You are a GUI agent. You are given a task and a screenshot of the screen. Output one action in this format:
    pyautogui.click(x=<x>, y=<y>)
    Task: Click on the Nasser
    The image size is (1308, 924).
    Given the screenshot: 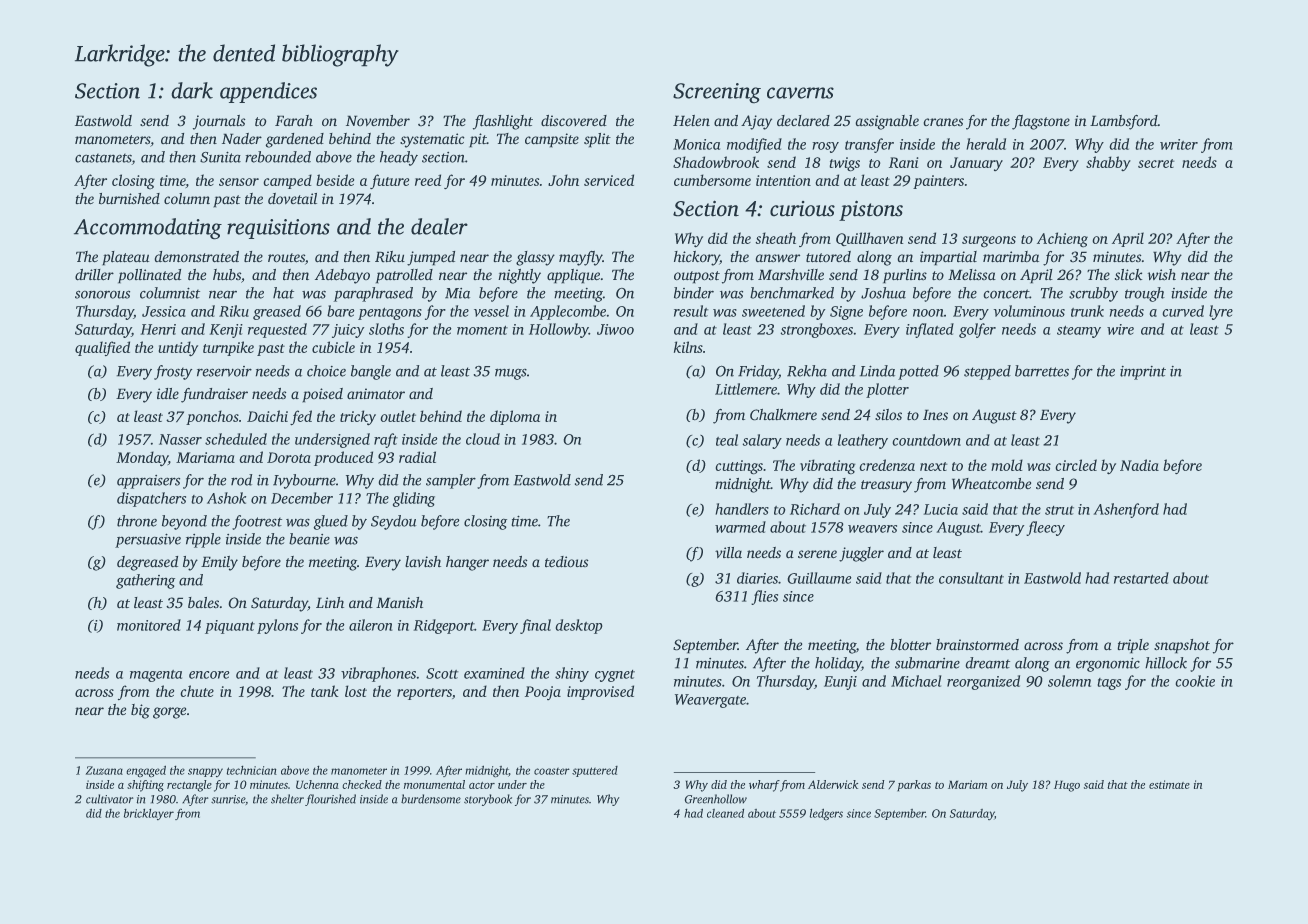 What is the action you would take?
    pyautogui.click(x=180, y=439)
